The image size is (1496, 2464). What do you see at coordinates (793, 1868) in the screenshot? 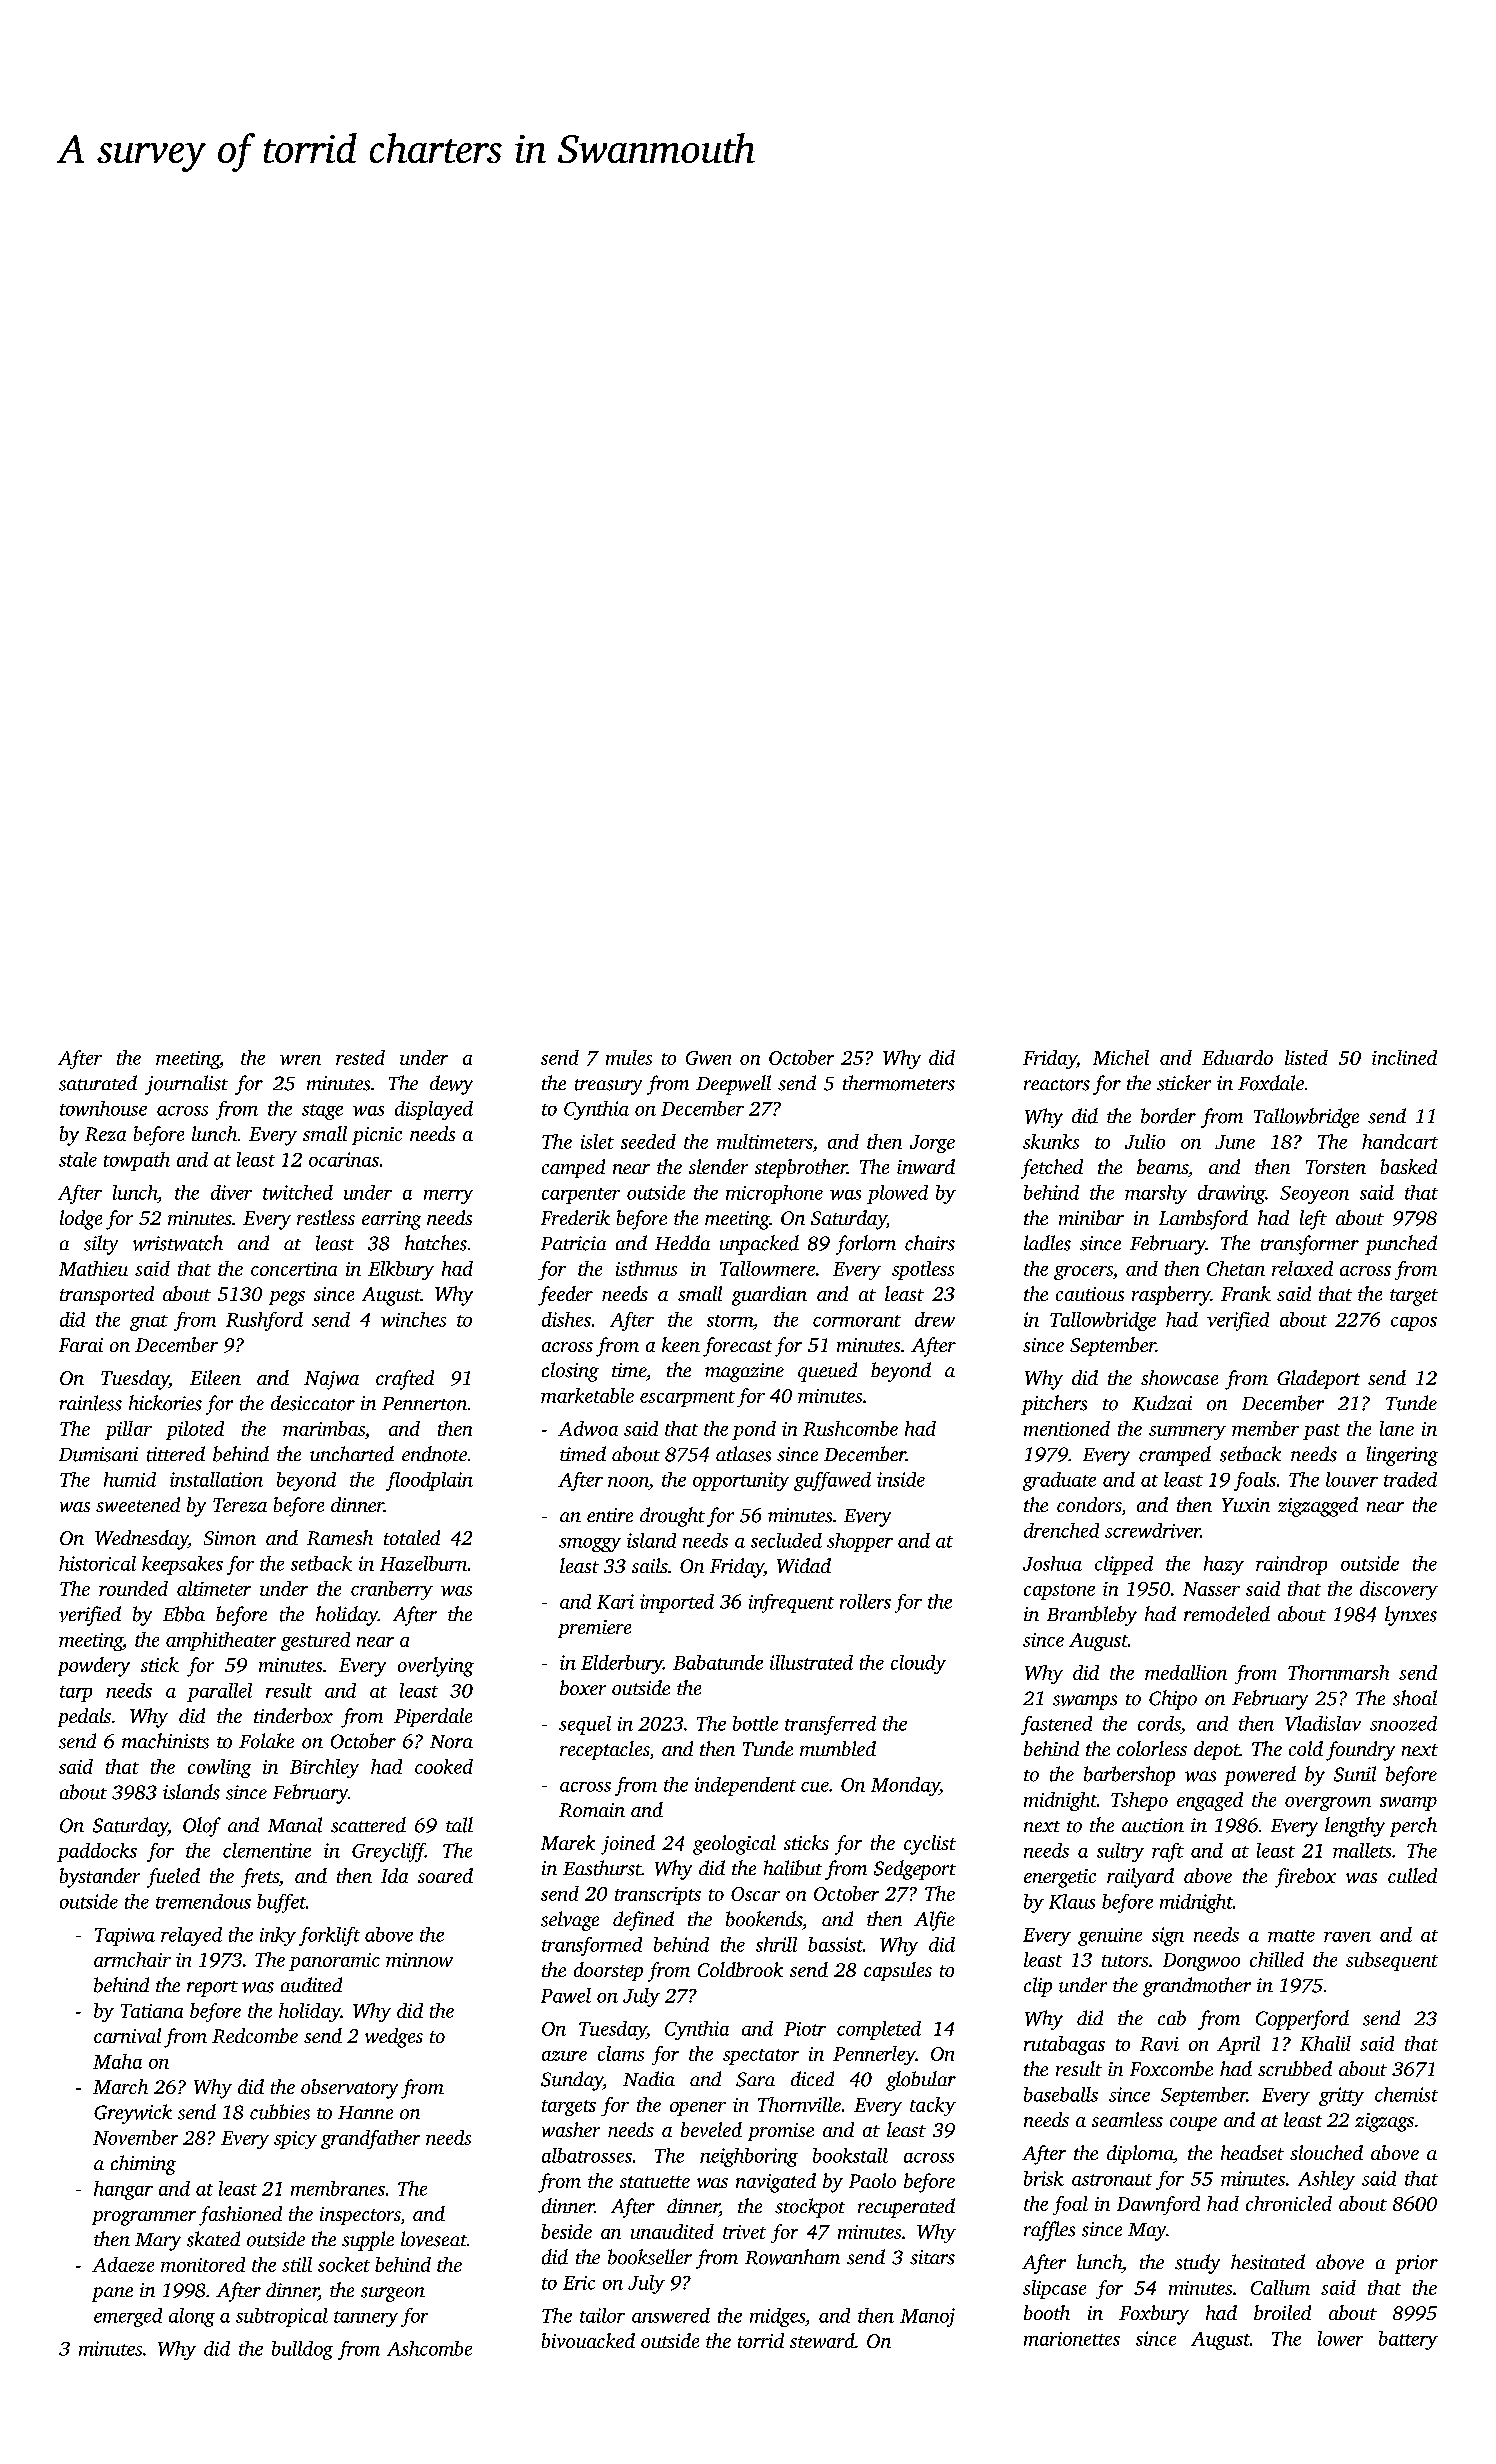
I see `halibut` at bounding box center [793, 1868].
